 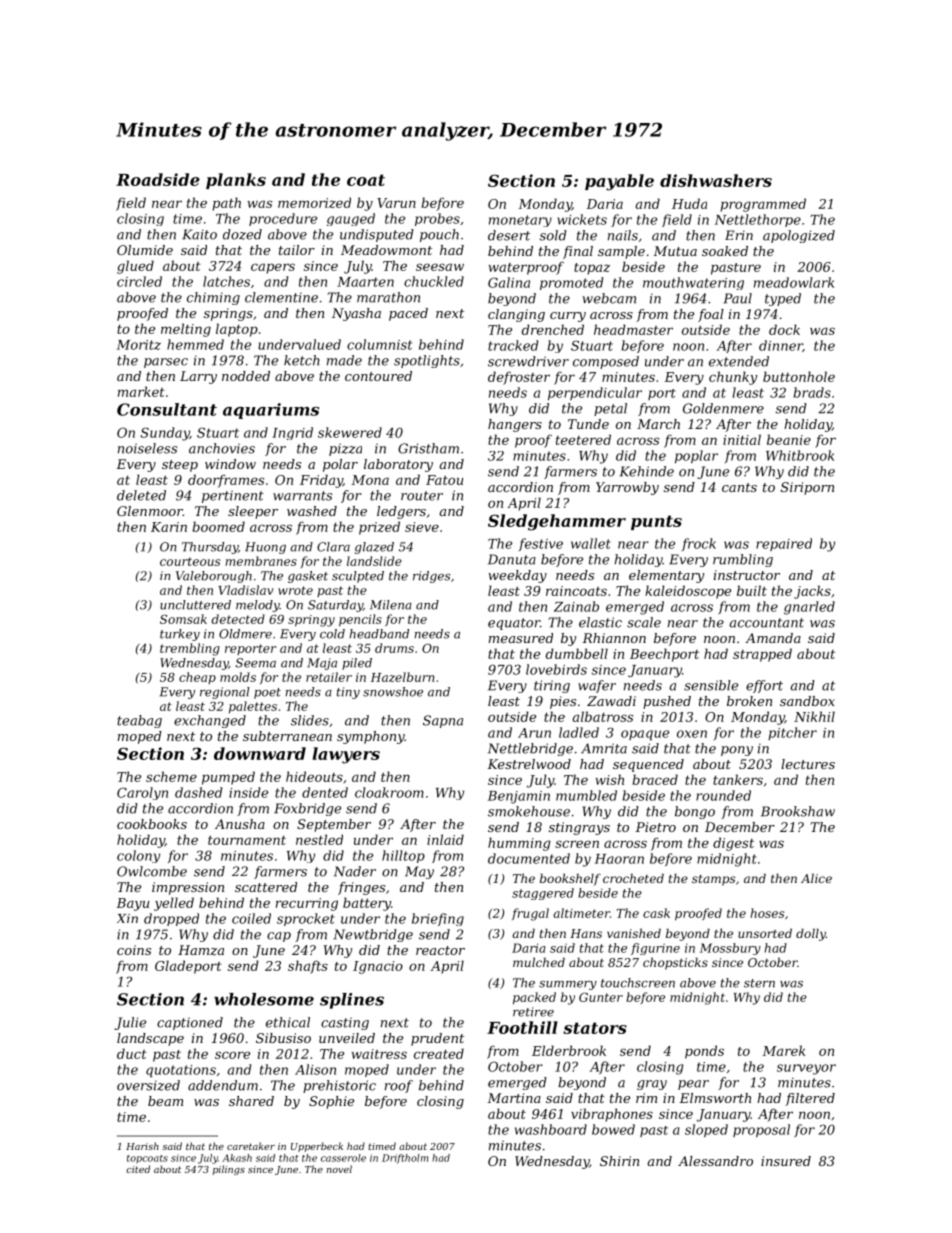 What do you see at coordinates (812, 392) in the document?
I see `brads` at bounding box center [812, 392].
